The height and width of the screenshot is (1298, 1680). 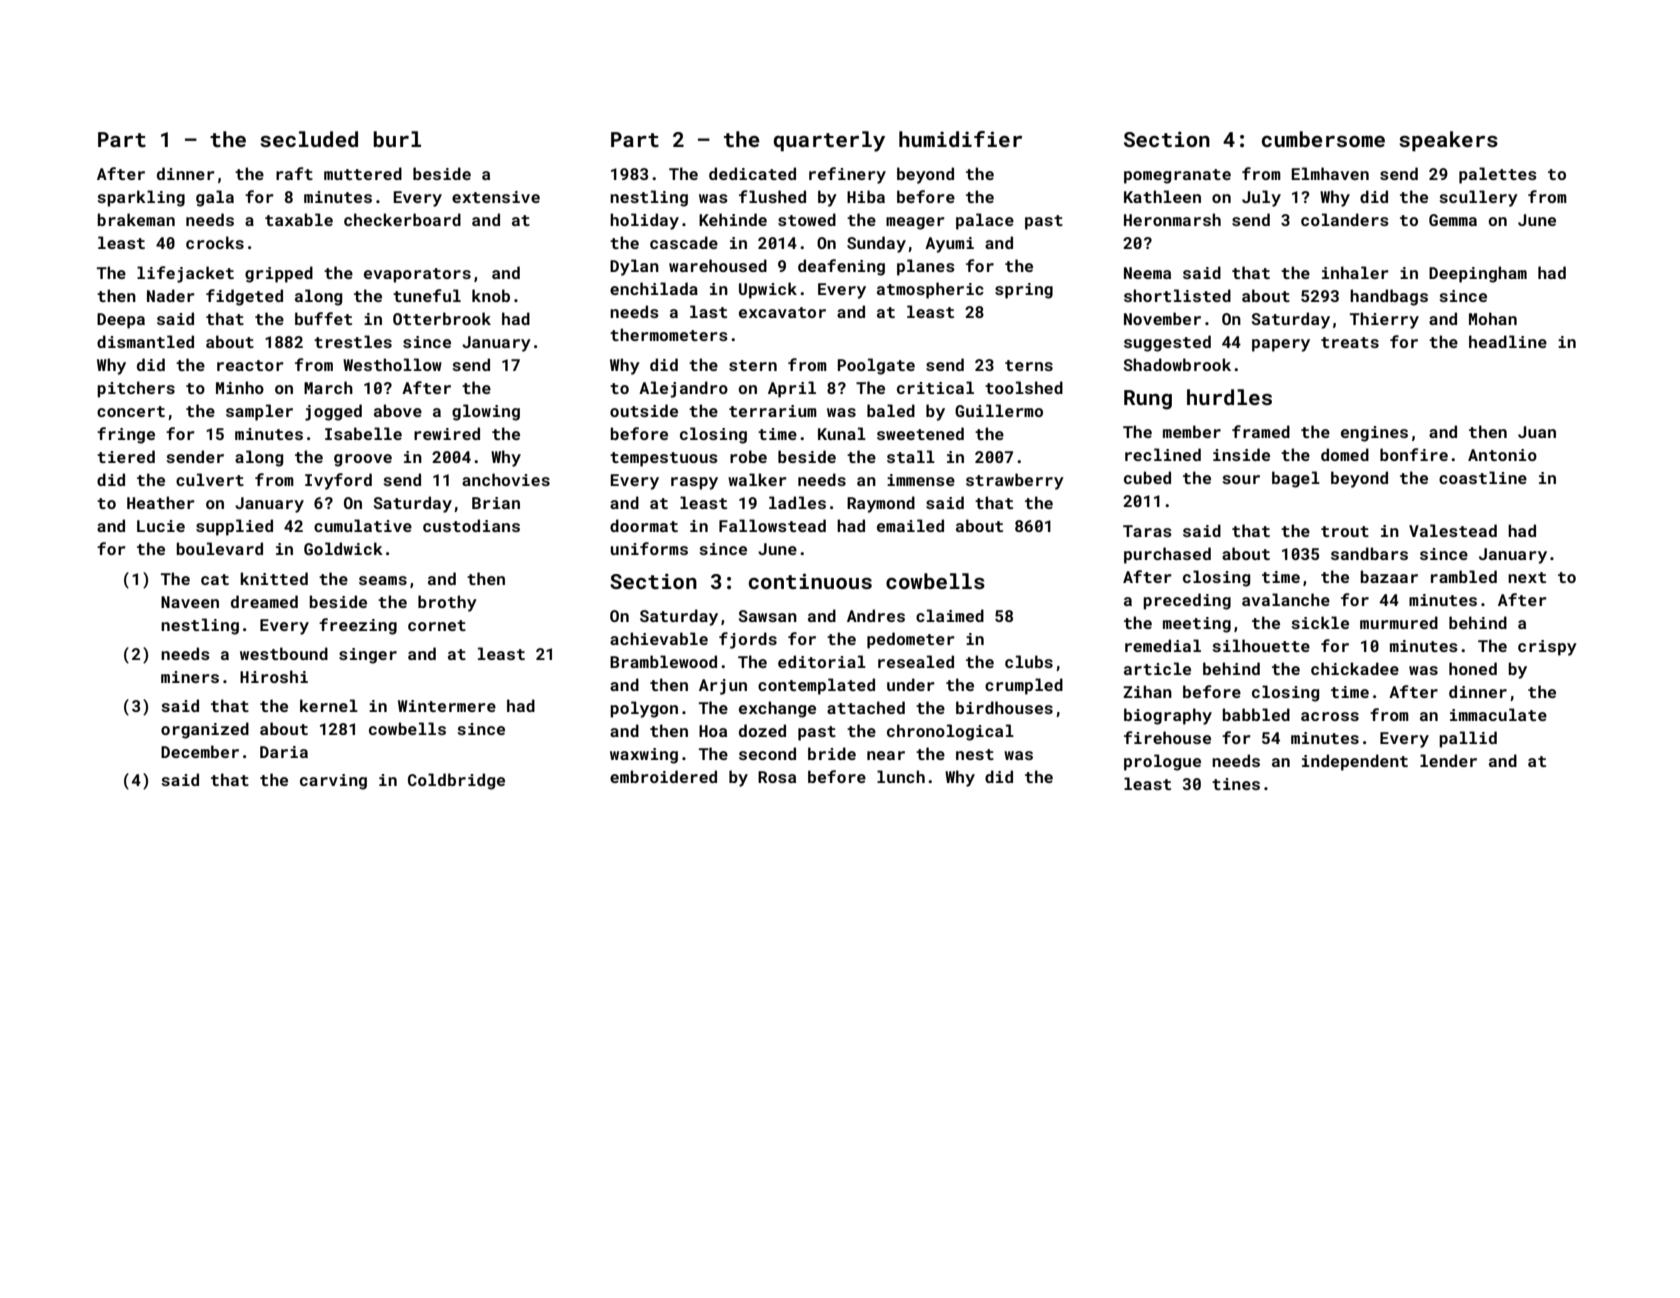 What do you see at coordinates (1448, 141) in the screenshot?
I see `speakers` at bounding box center [1448, 141].
